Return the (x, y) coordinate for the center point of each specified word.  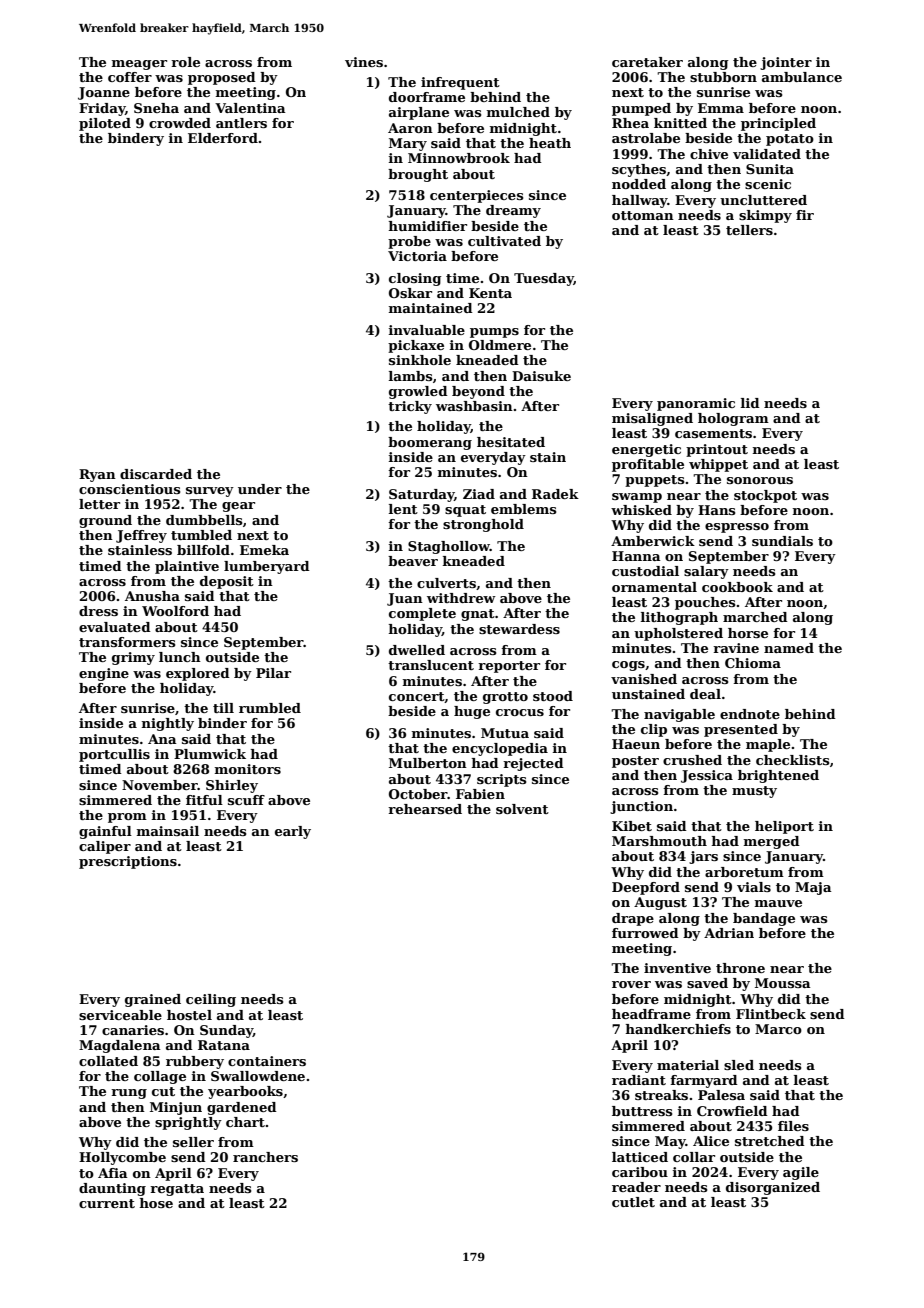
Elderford (223, 138)
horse (748, 633)
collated (108, 1061)
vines (364, 62)
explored (198, 674)
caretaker (647, 62)
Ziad (479, 494)
